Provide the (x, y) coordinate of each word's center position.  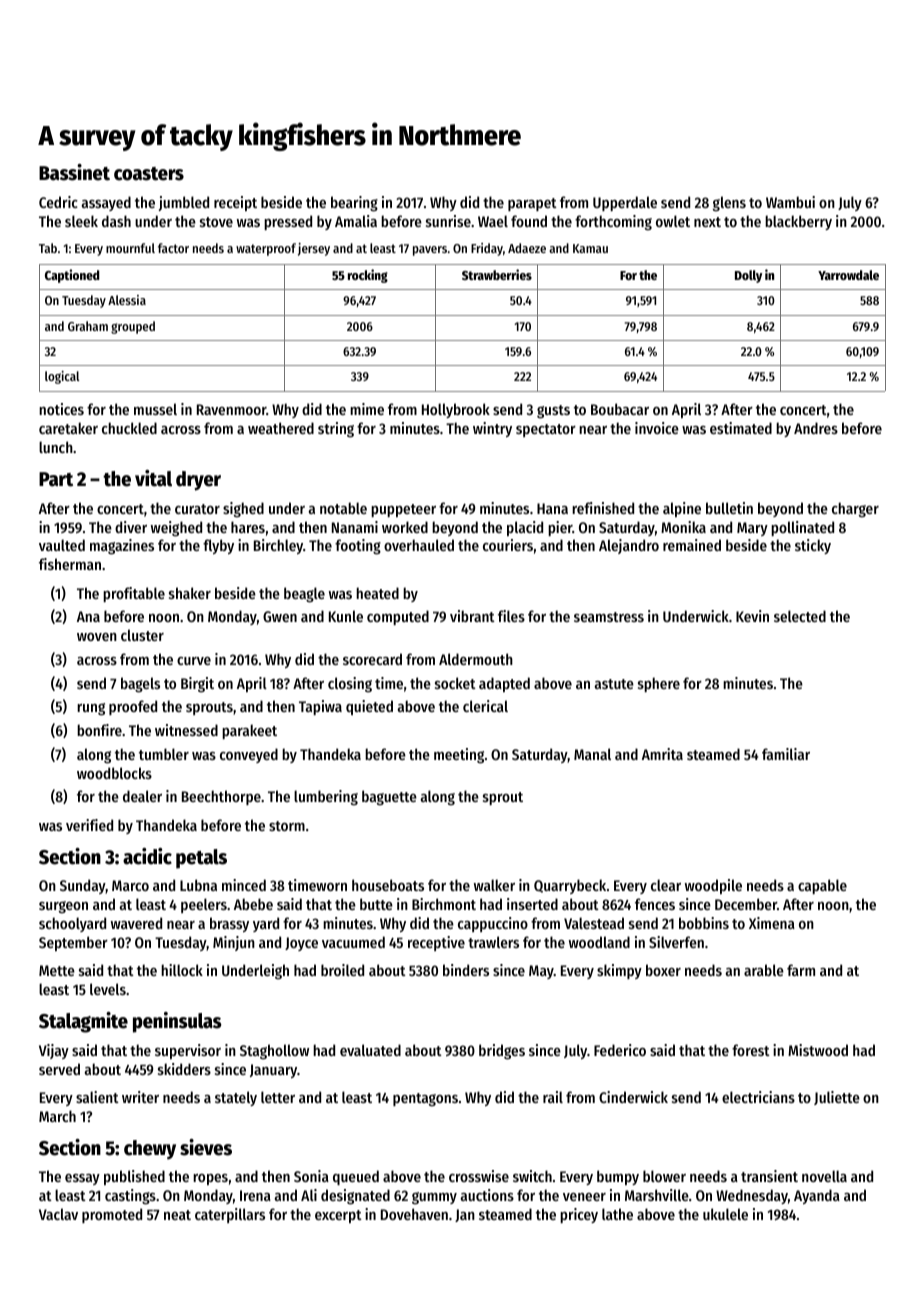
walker (494, 885)
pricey (579, 1215)
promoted (112, 1215)
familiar (786, 754)
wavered (136, 923)
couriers (508, 545)
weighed (176, 529)
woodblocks (114, 773)
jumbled (184, 203)
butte (376, 904)
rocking (368, 276)
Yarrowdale (848, 275)
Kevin (752, 616)
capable (822, 886)
